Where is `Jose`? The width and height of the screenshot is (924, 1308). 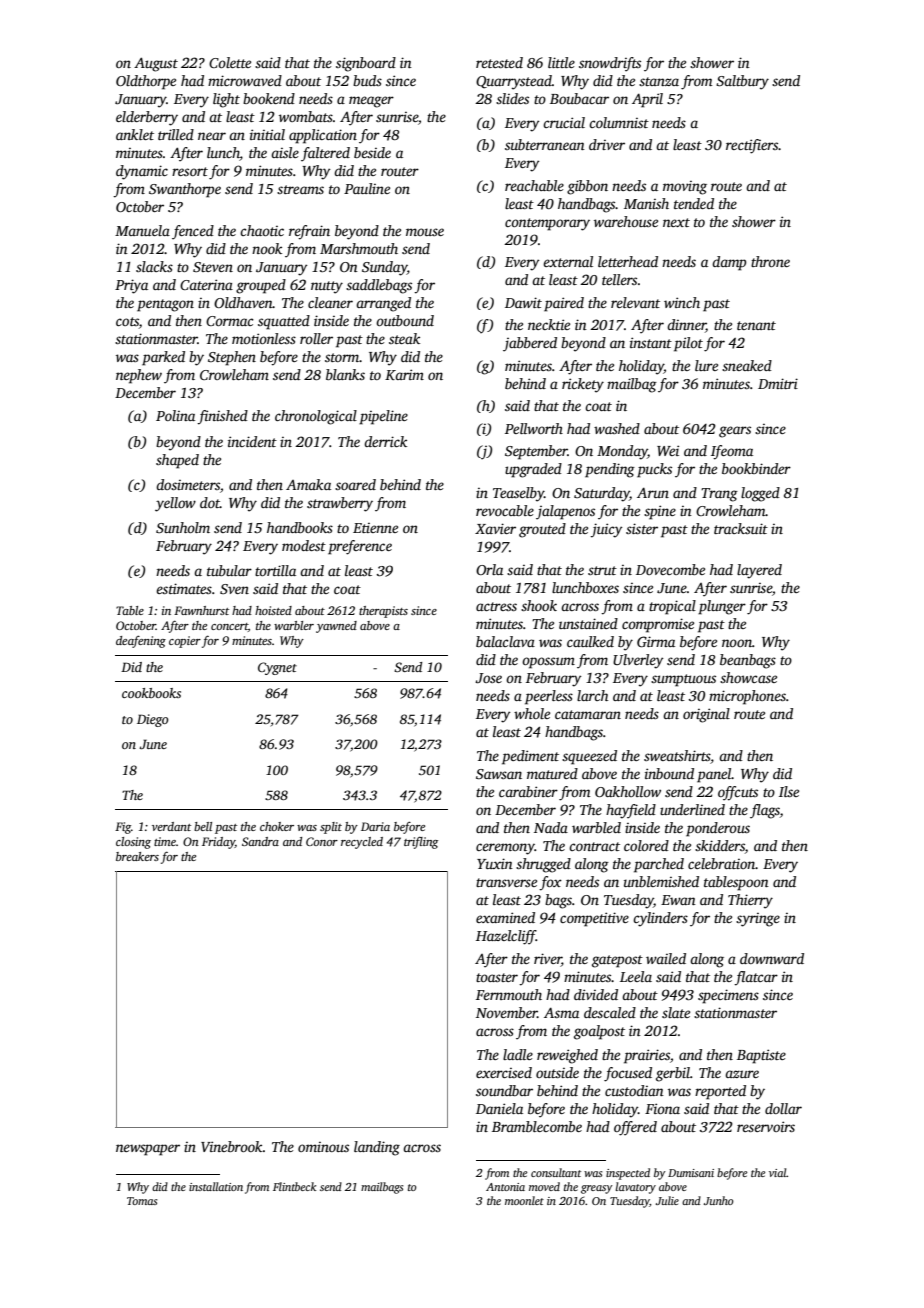
Jose is located at coordinates (488, 678).
